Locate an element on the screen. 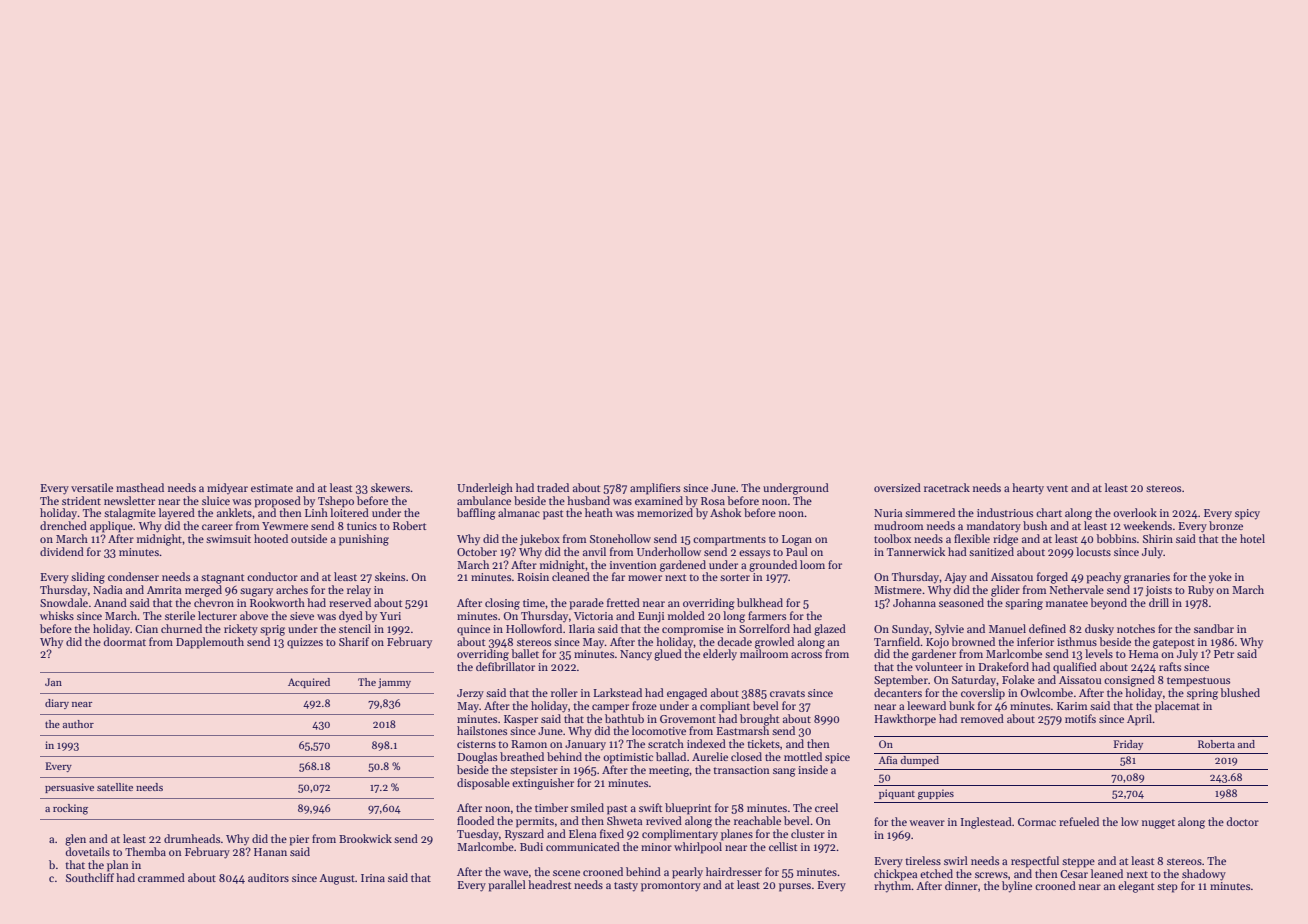 The height and width of the screenshot is (924, 1308). August is located at coordinates (337, 879).
